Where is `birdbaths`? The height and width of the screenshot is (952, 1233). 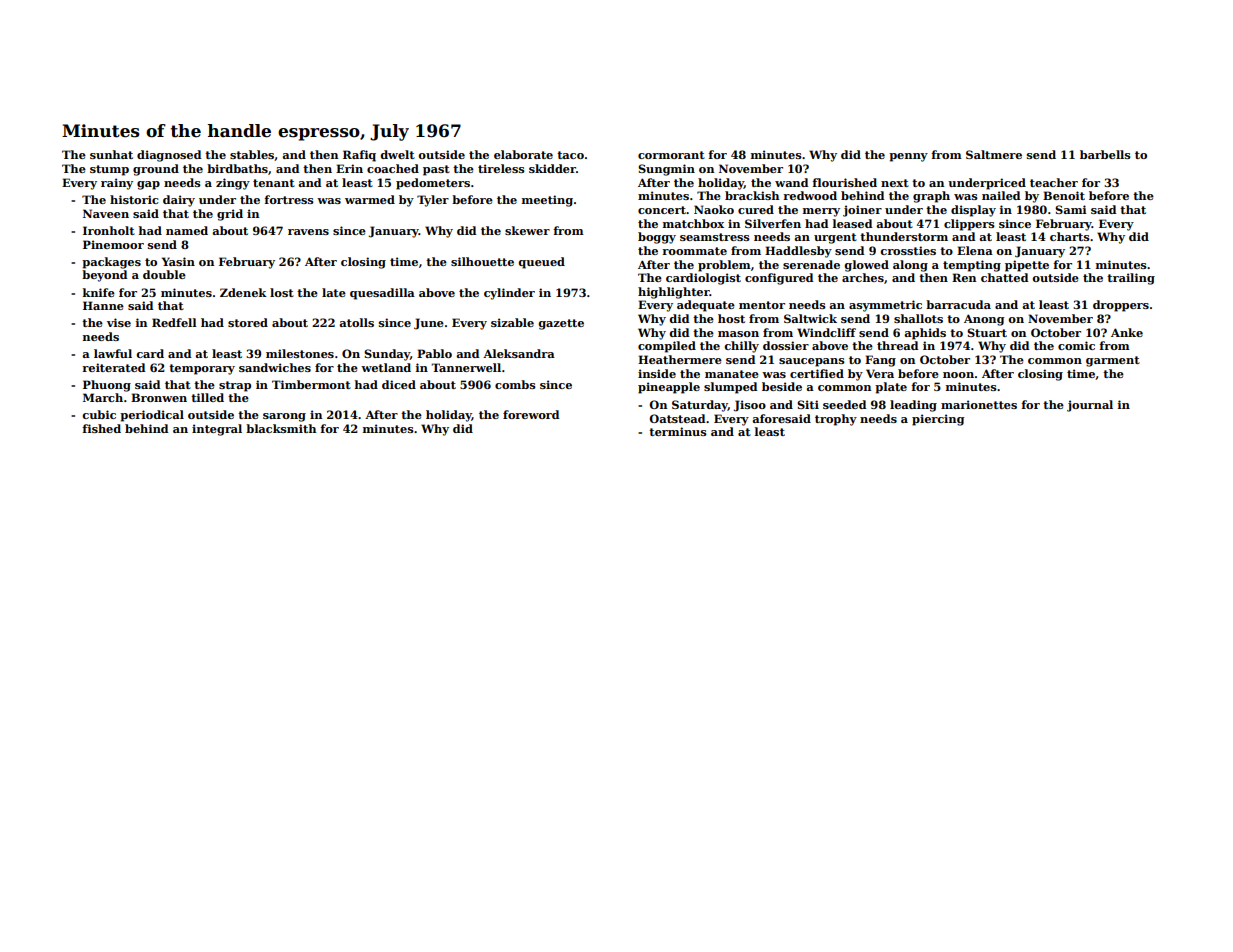
birdbaths is located at coordinates (237, 168).
